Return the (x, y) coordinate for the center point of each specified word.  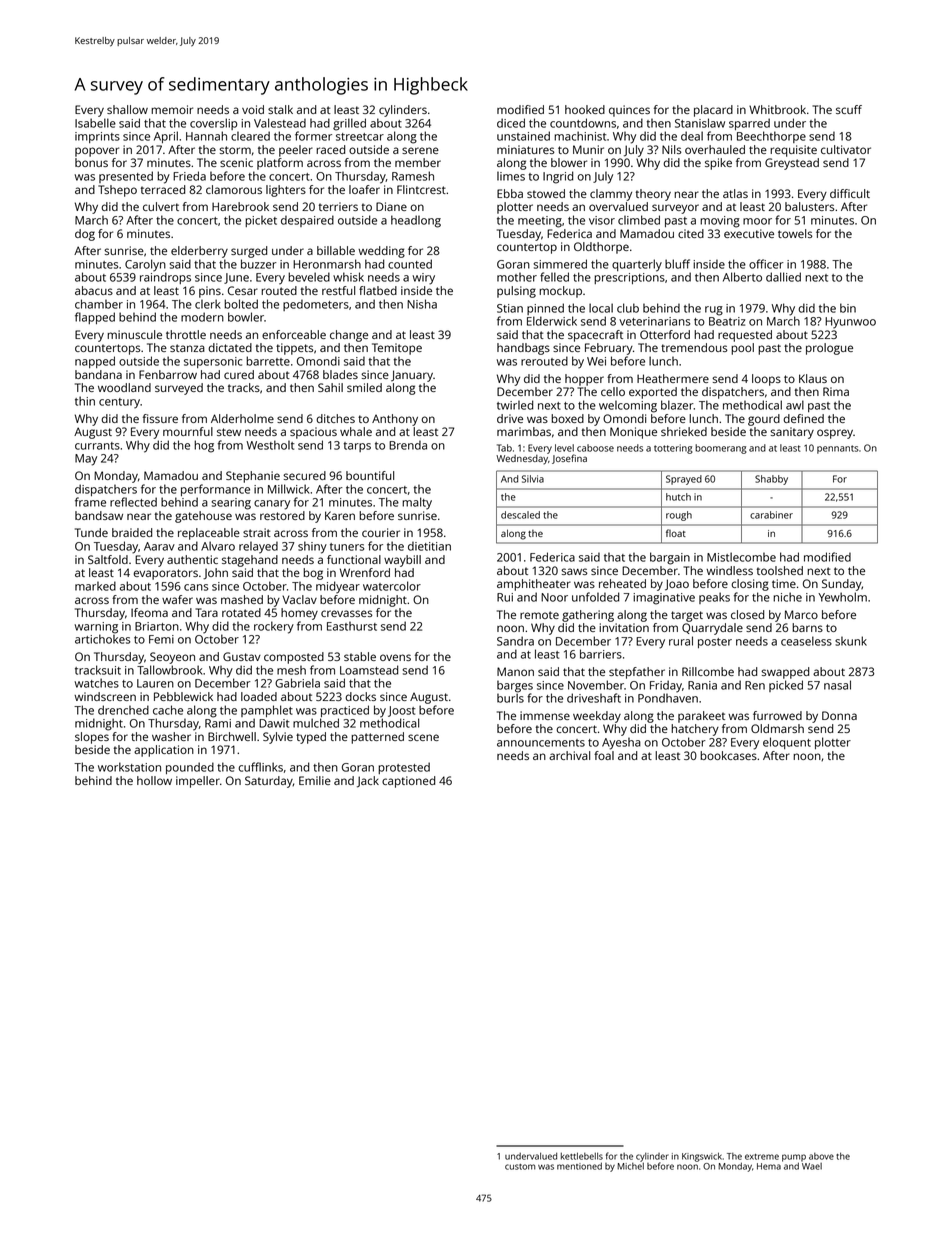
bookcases (728, 755)
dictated (230, 347)
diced (511, 123)
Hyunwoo (850, 323)
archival (569, 755)
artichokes (102, 639)
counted (410, 264)
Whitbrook (777, 109)
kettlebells (582, 1156)
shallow (127, 109)
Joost (402, 711)
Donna (839, 715)
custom (520, 1167)
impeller (198, 782)
